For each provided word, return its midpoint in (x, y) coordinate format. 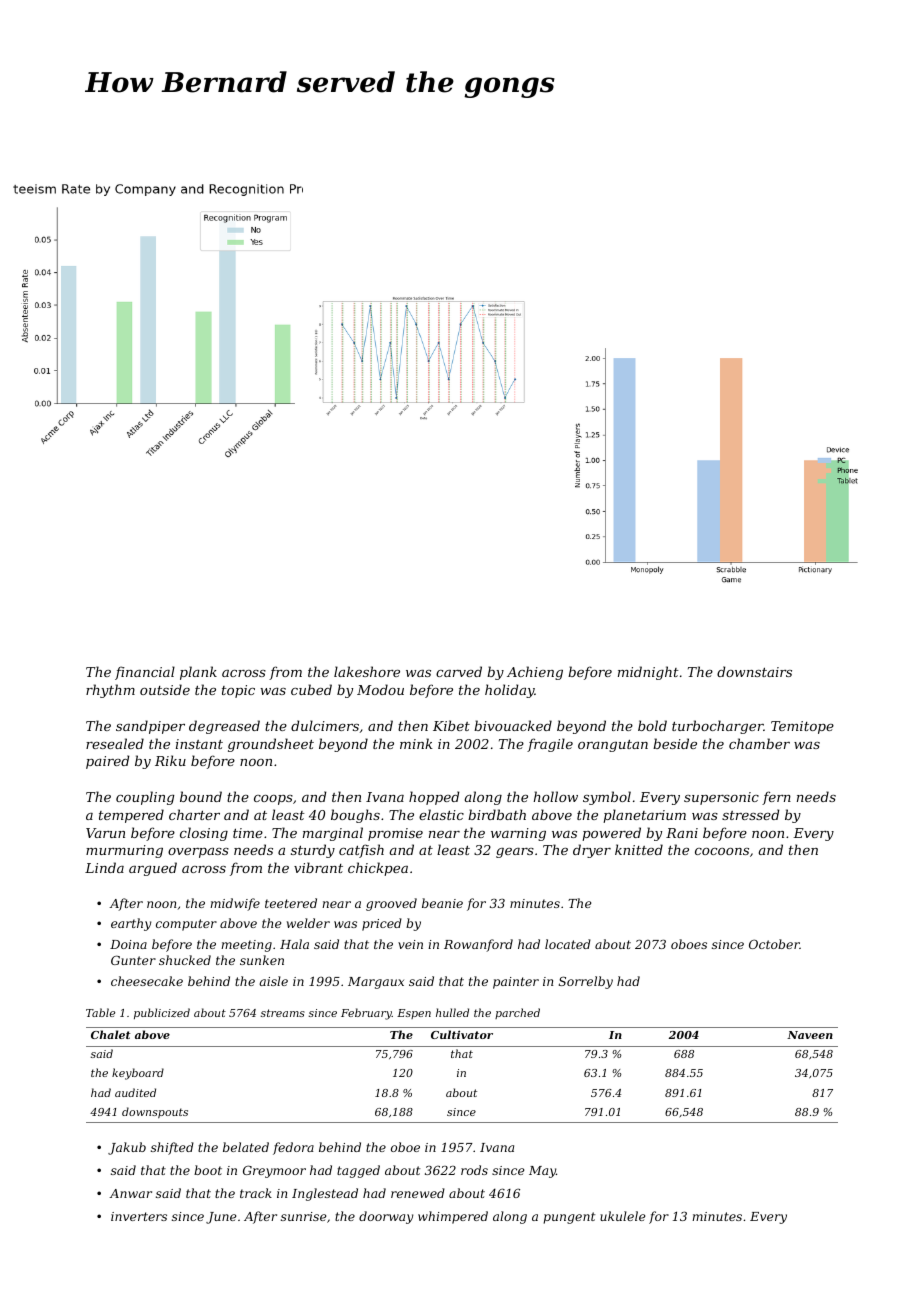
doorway (386, 1217)
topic (238, 691)
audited (135, 1092)
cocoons (722, 851)
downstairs (754, 671)
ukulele (622, 1216)
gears (515, 853)
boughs (355, 816)
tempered (131, 816)
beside (675, 743)
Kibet (451, 725)
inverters (139, 1216)
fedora (293, 1148)
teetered (291, 903)
